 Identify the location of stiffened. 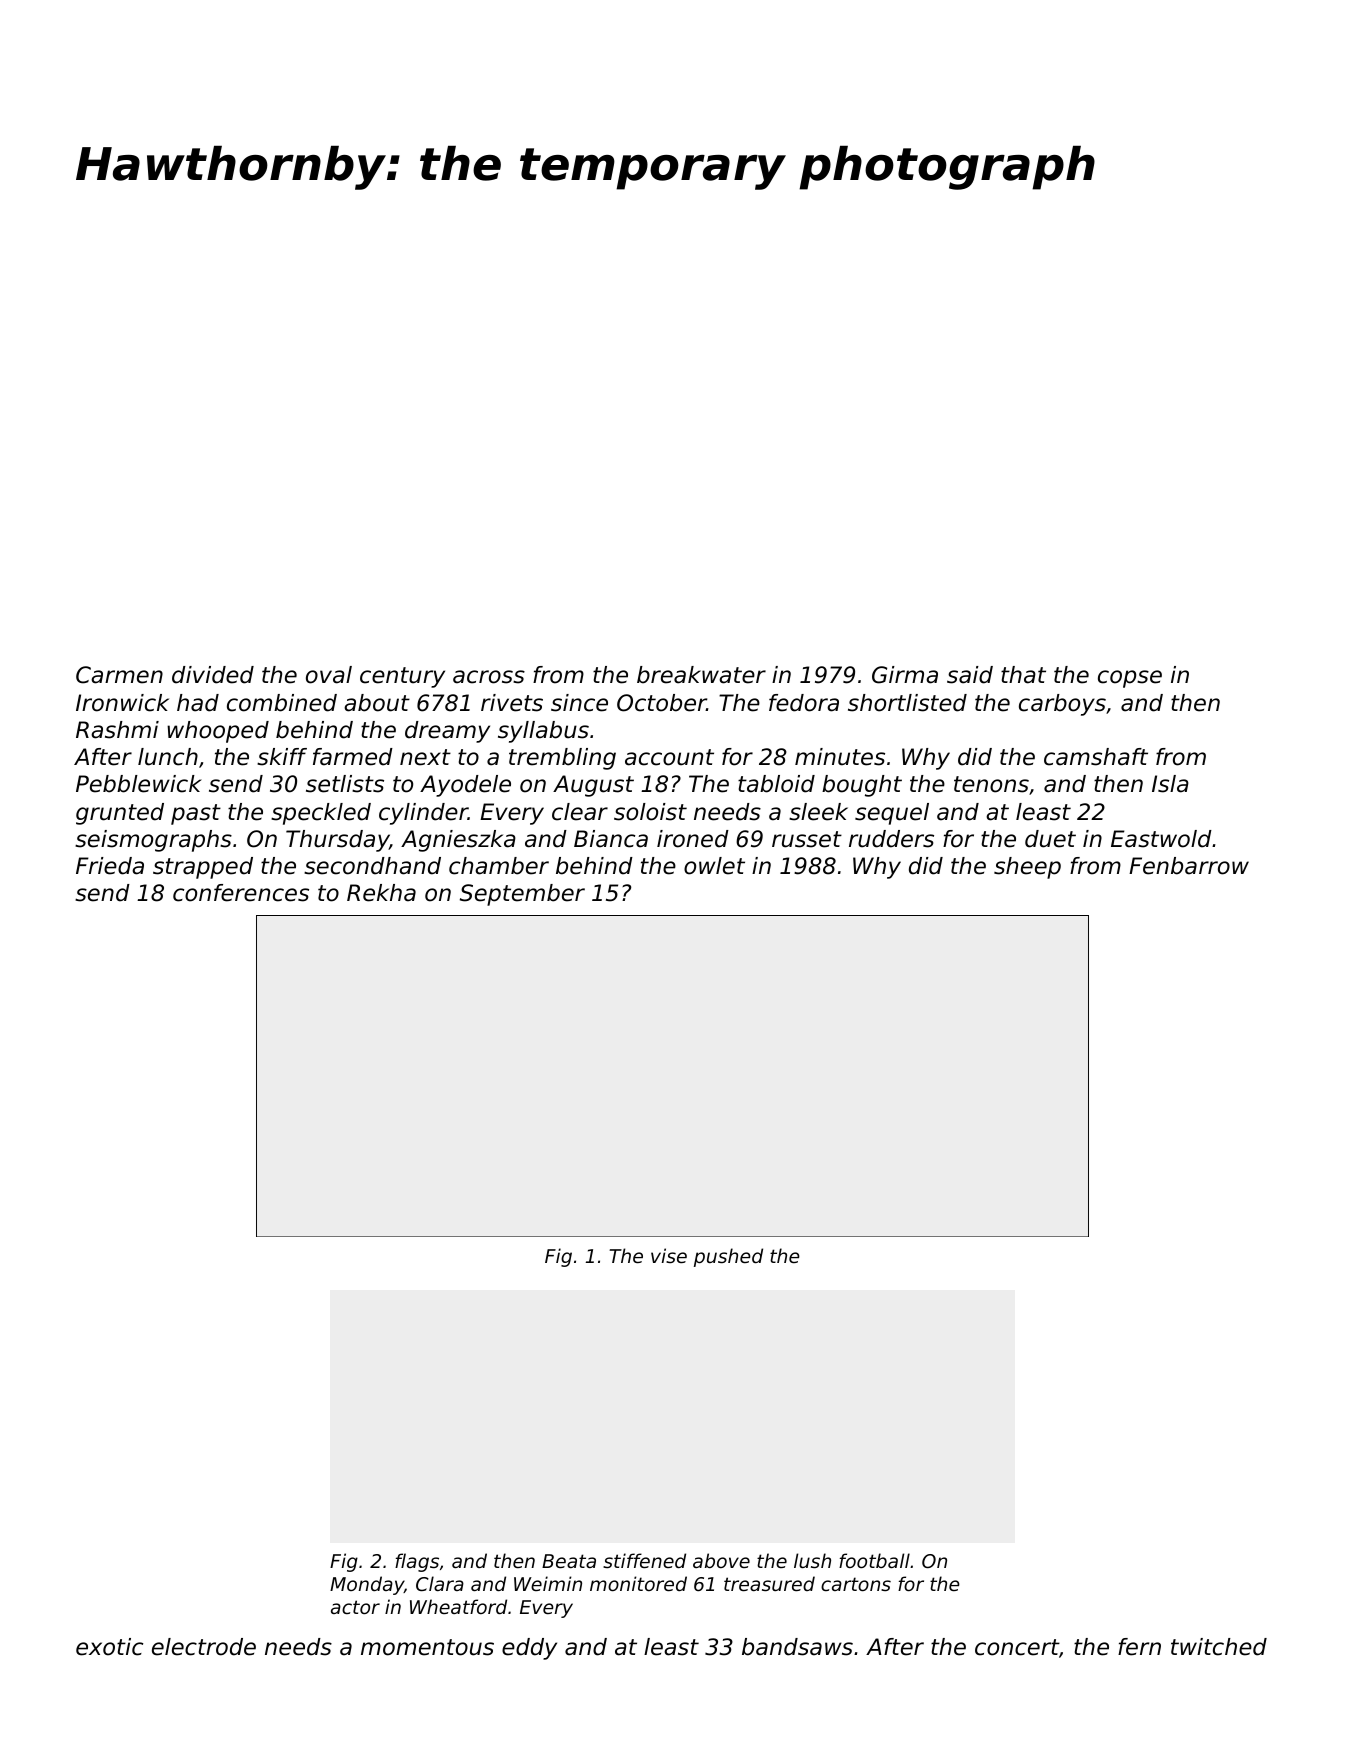
(644, 1560).
